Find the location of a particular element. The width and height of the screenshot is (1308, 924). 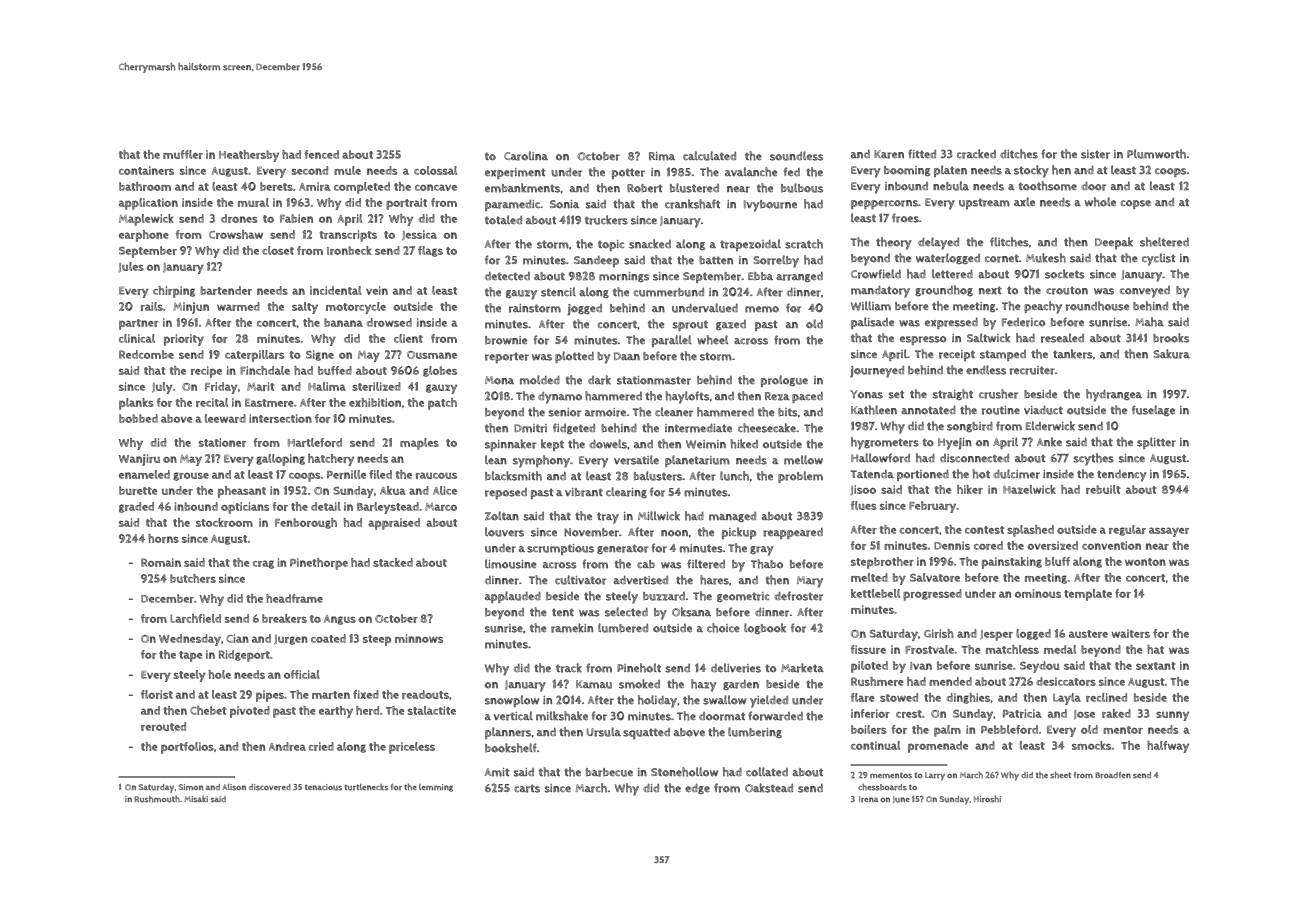

topic is located at coordinates (611, 245).
